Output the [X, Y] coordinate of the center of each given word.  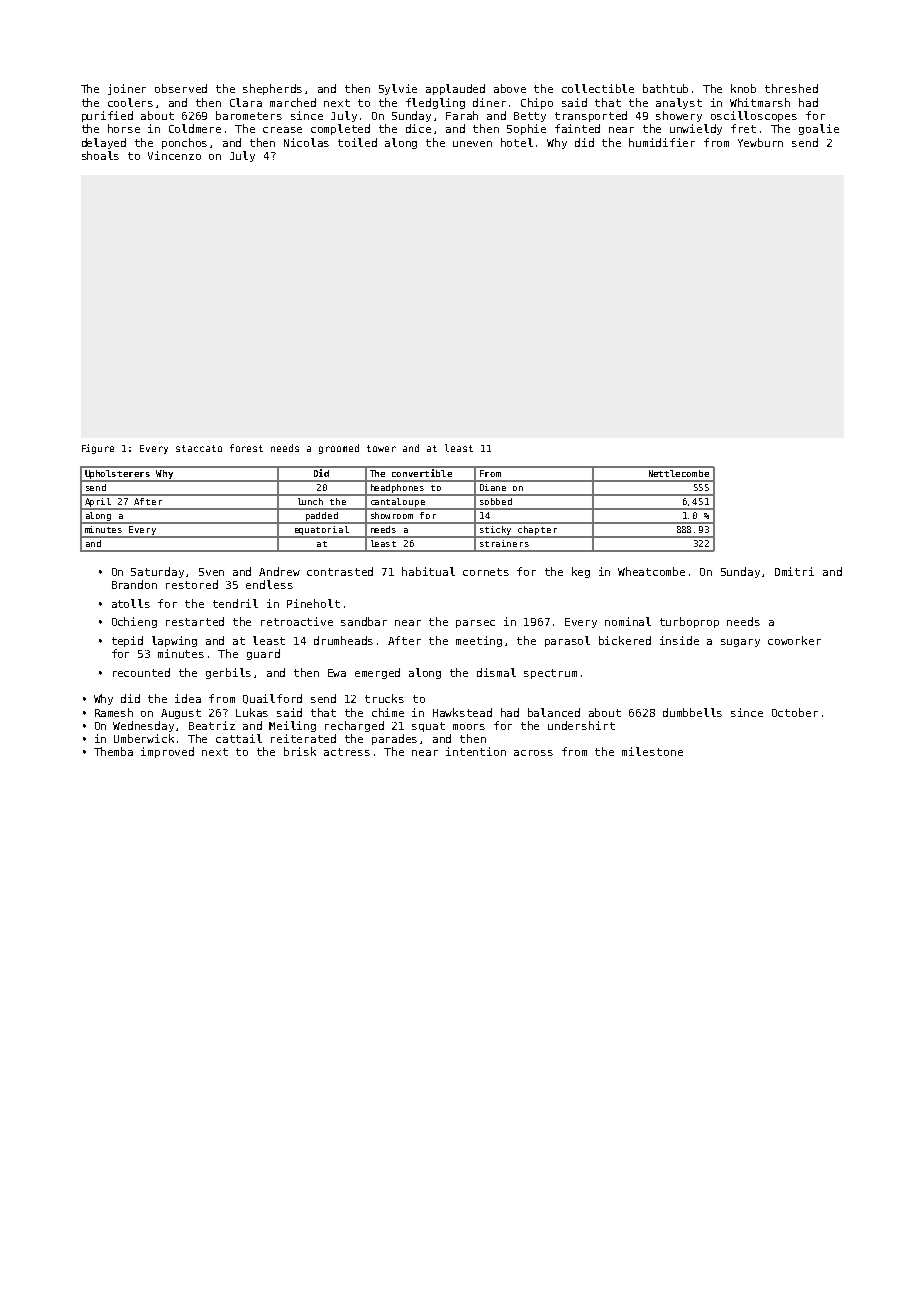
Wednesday [143, 726]
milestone [652, 751]
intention [476, 751]
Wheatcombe [651, 571]
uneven [472, 144]
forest [246, 448]
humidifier [662, 142]
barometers [249, 115]
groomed [339, 449]
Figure [98, 449]
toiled [357, 142]
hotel [517, 142]
